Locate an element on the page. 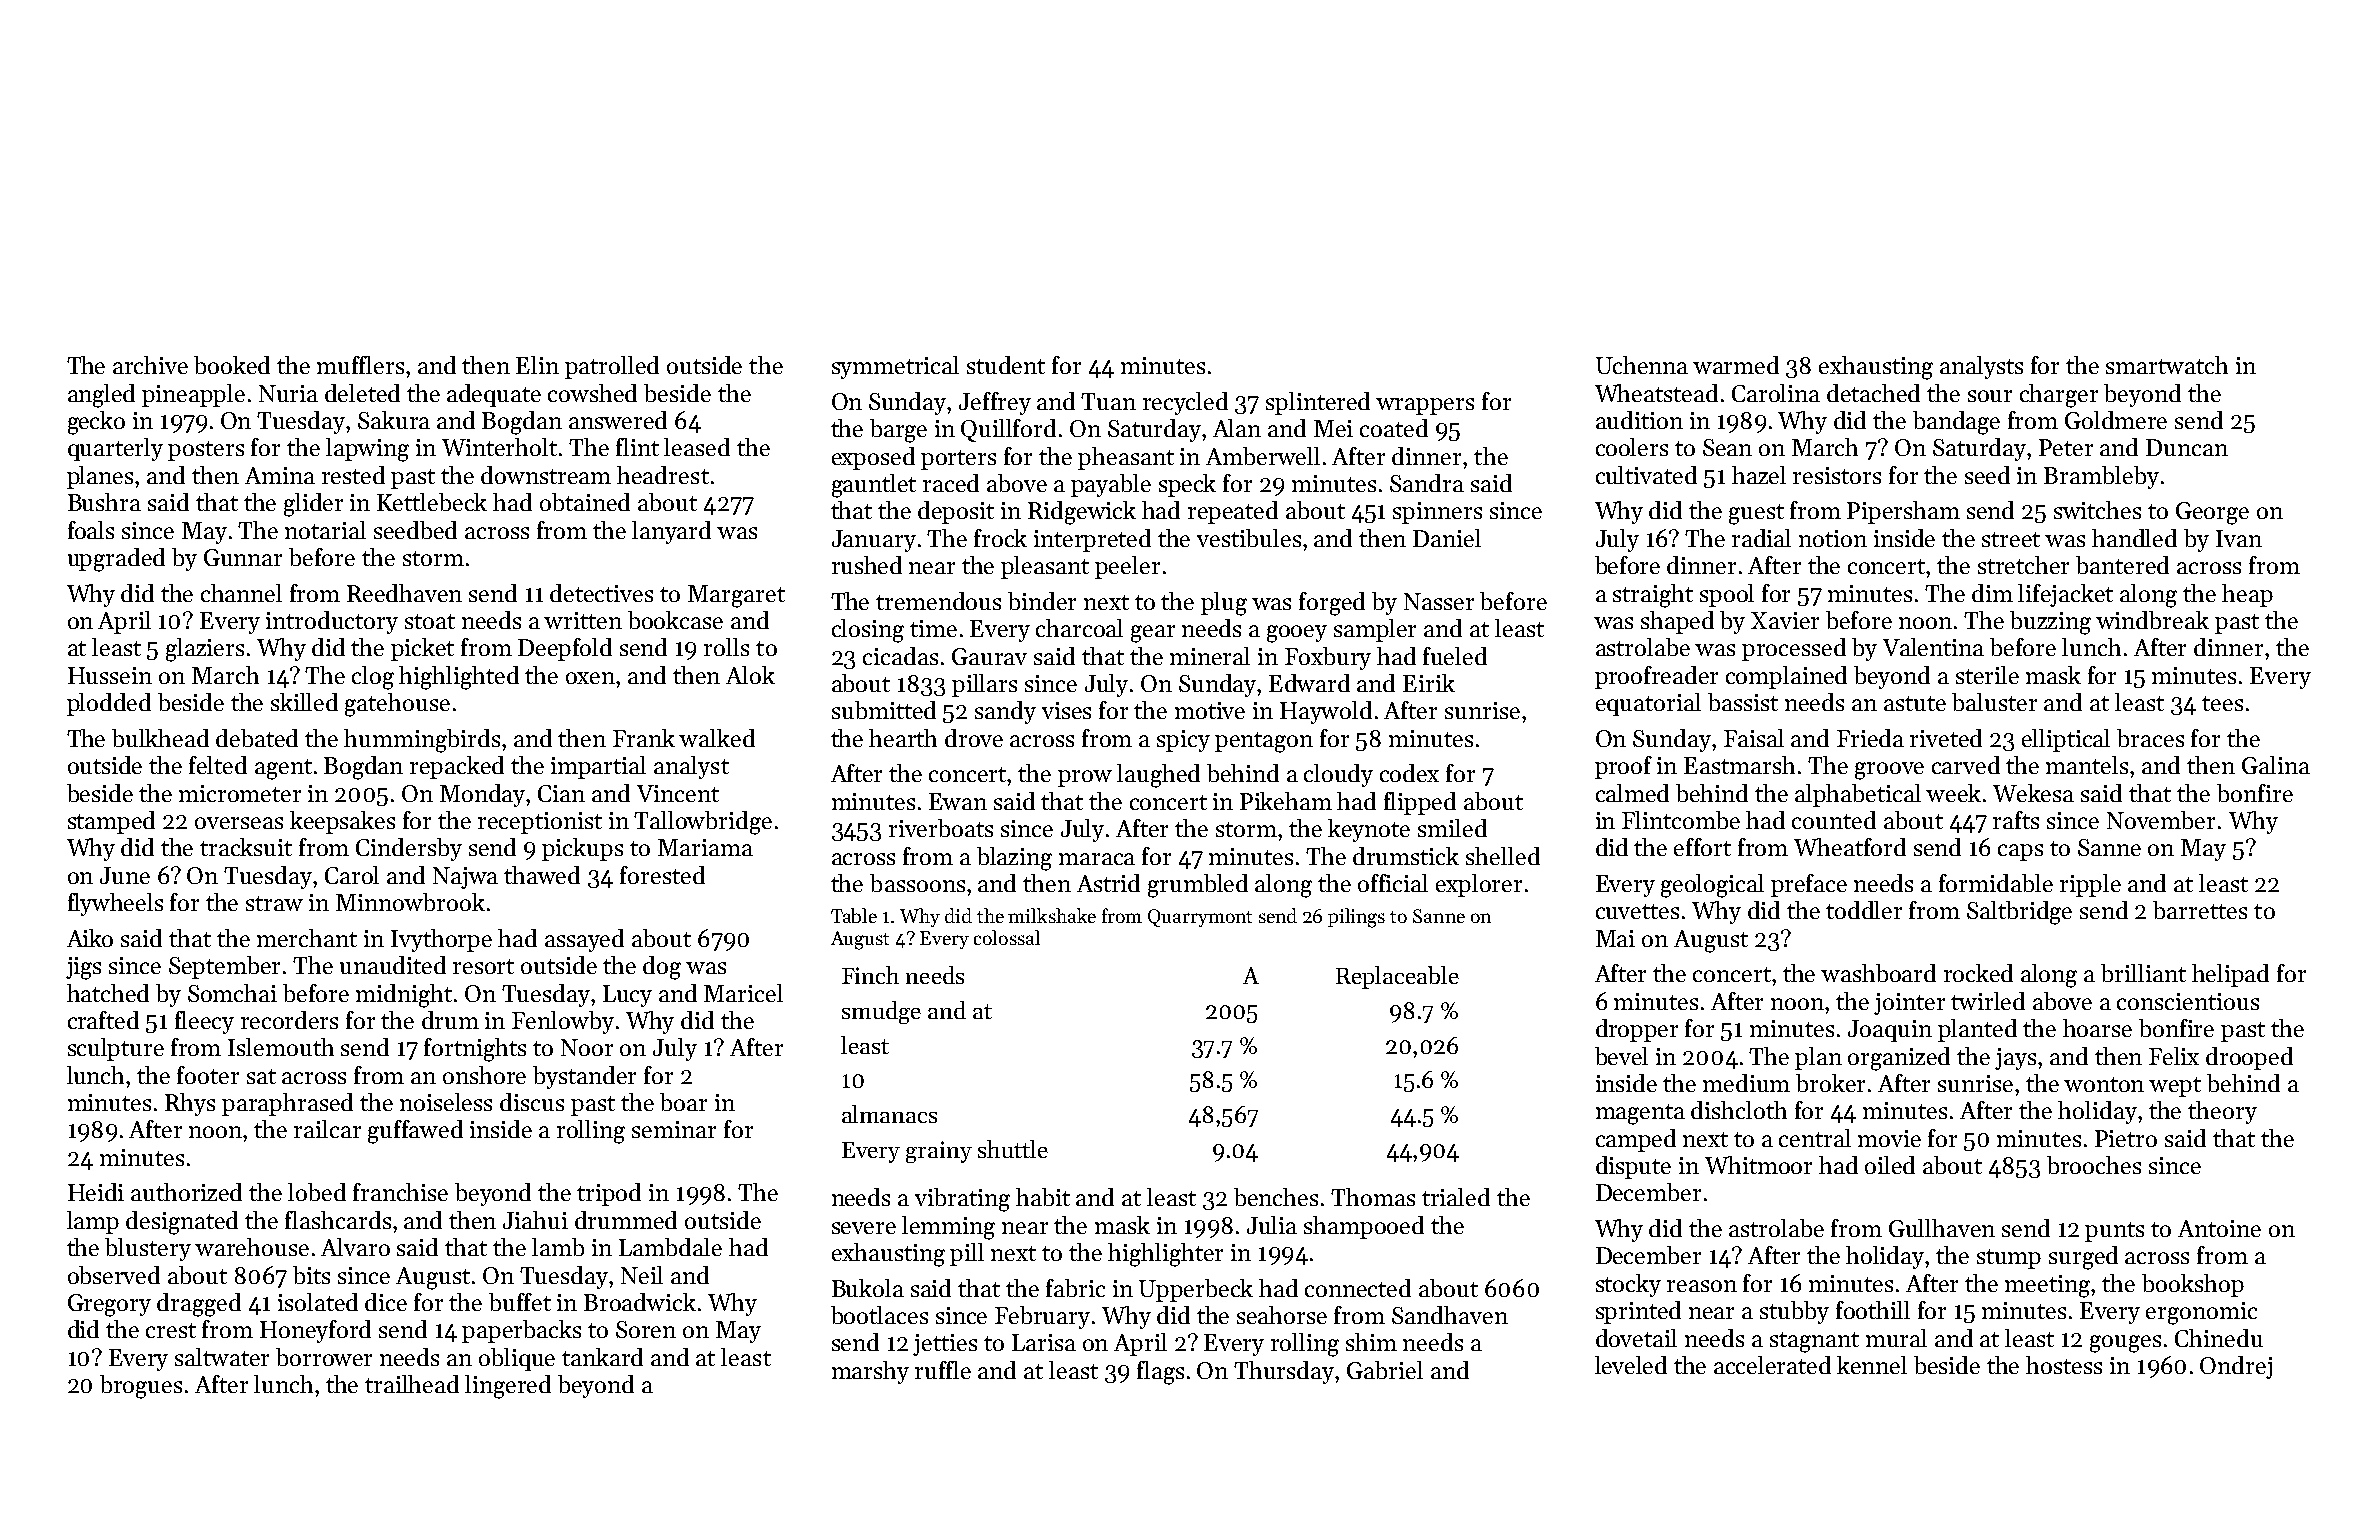 This page has height=1540, width=2380. heap is located at coordinates (2247, 595).
